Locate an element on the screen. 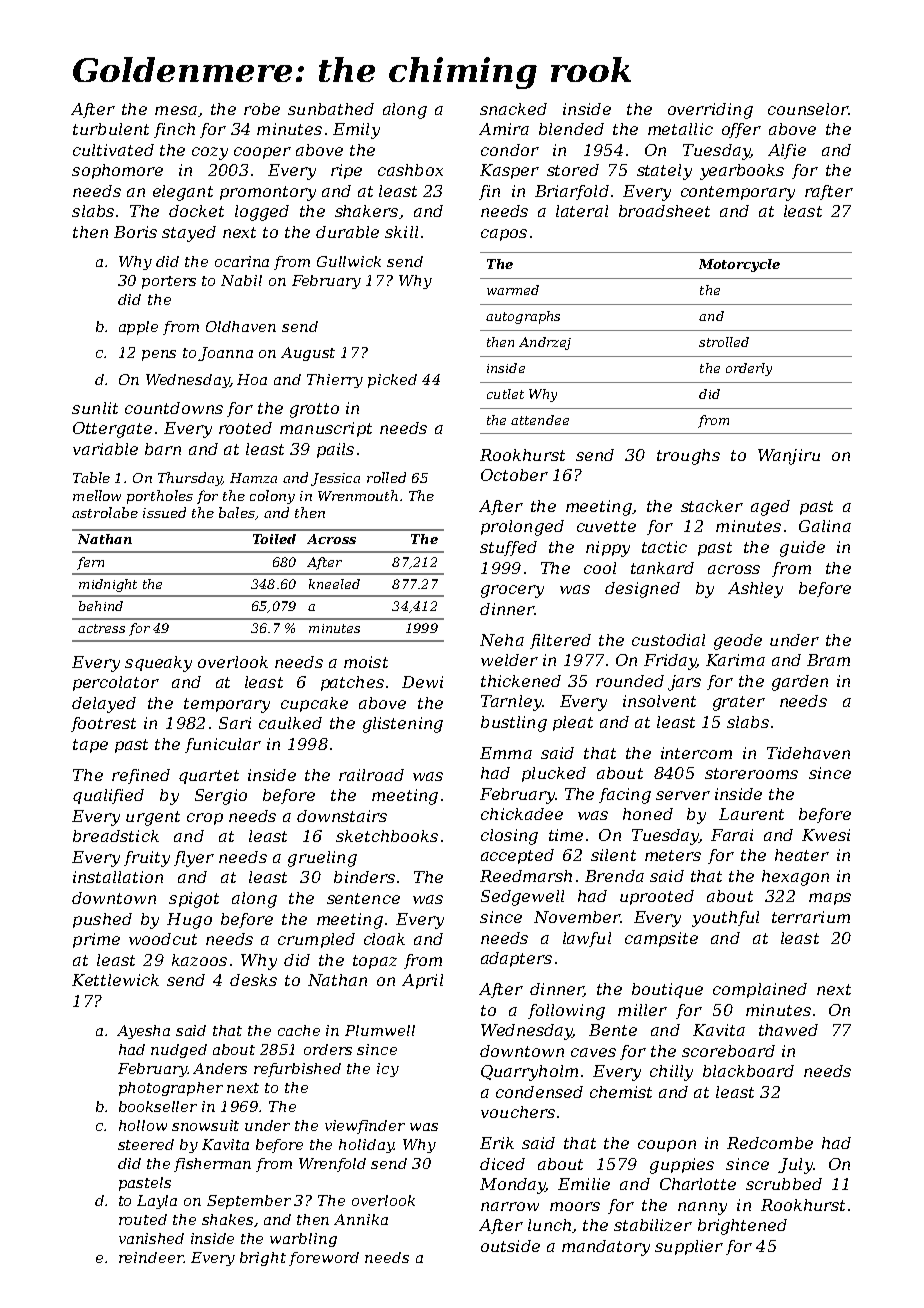 The height and width of the screenshot is (1308, 924). patches is located at coordinates (352, 683).
